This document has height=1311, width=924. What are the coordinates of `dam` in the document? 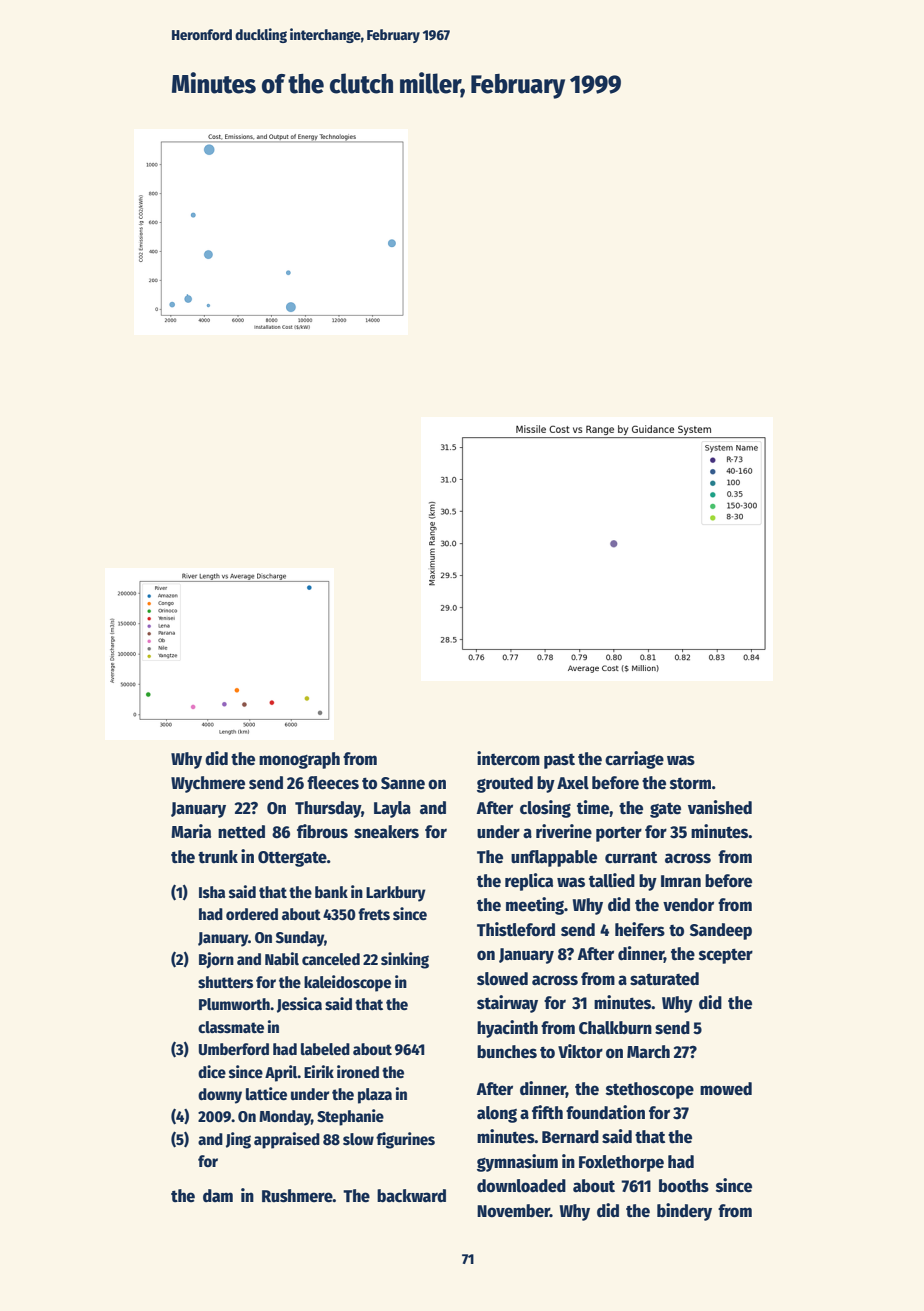 It's located at (218, 1195).
